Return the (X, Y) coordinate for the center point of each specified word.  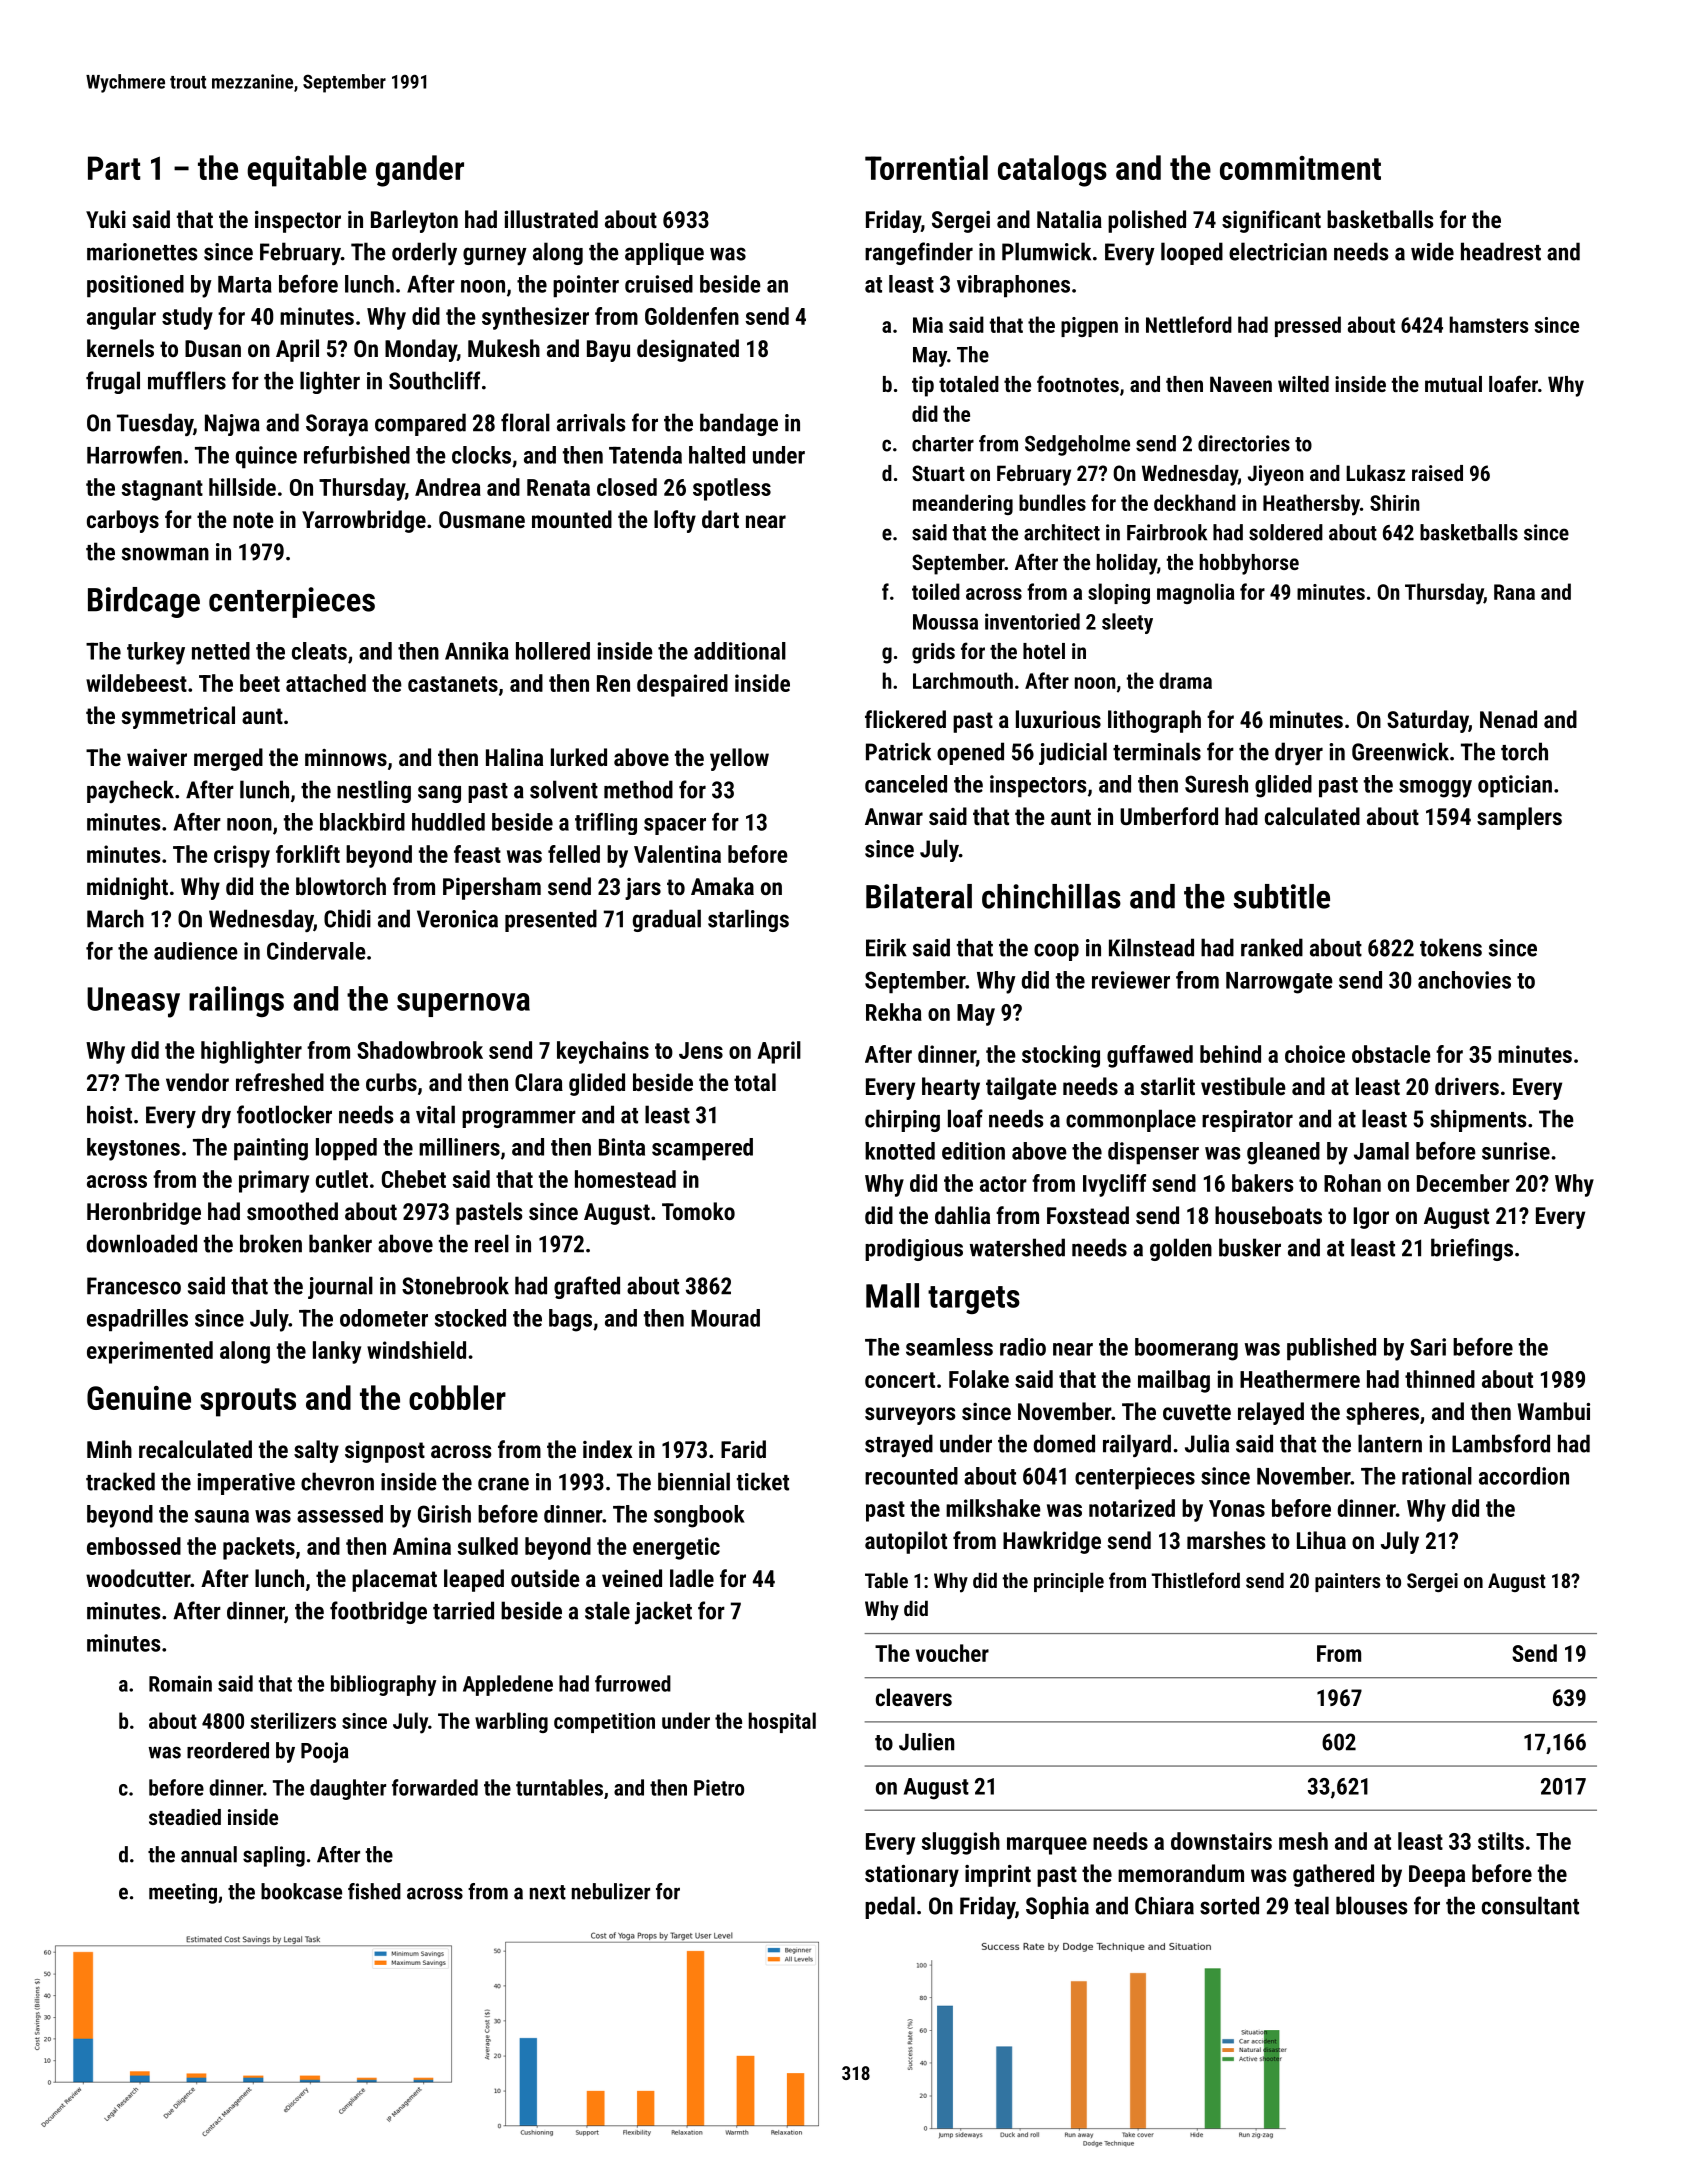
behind (1230, 1054)
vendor (197, 1082)
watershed (1017, 1247)
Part (114, 168)
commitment (1300, 168)
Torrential (926, 167)
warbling (511, 1722)
